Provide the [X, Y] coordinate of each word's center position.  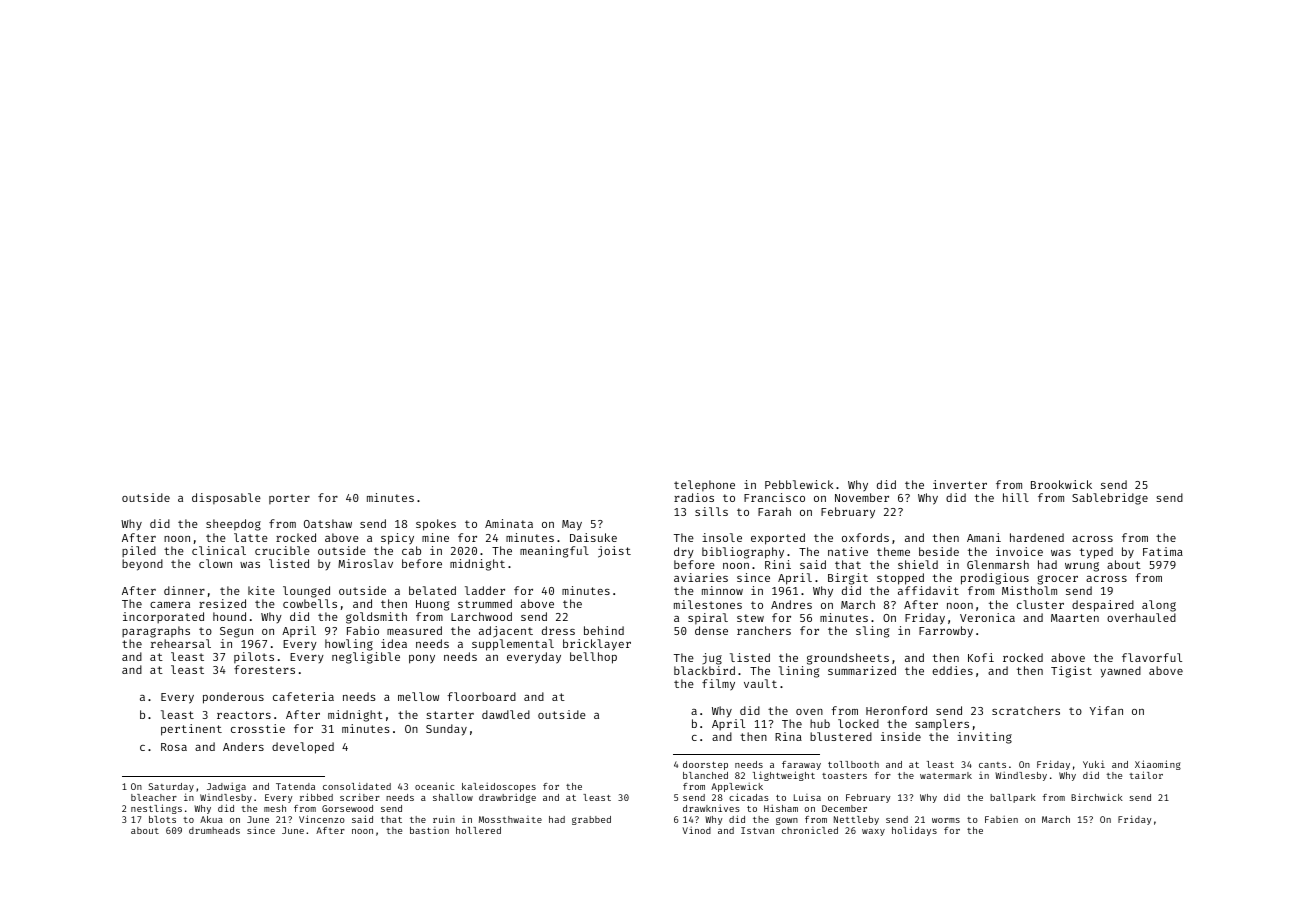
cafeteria [303, 696]
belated [432, 590]
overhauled [1141, 617]
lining [799, 672]
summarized [862, 670]
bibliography [743, 553]
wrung [1082, 567]
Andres [791, 604]
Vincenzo [322, 819]
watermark [946, 775]
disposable [226, 498]
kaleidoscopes [499, 787]
